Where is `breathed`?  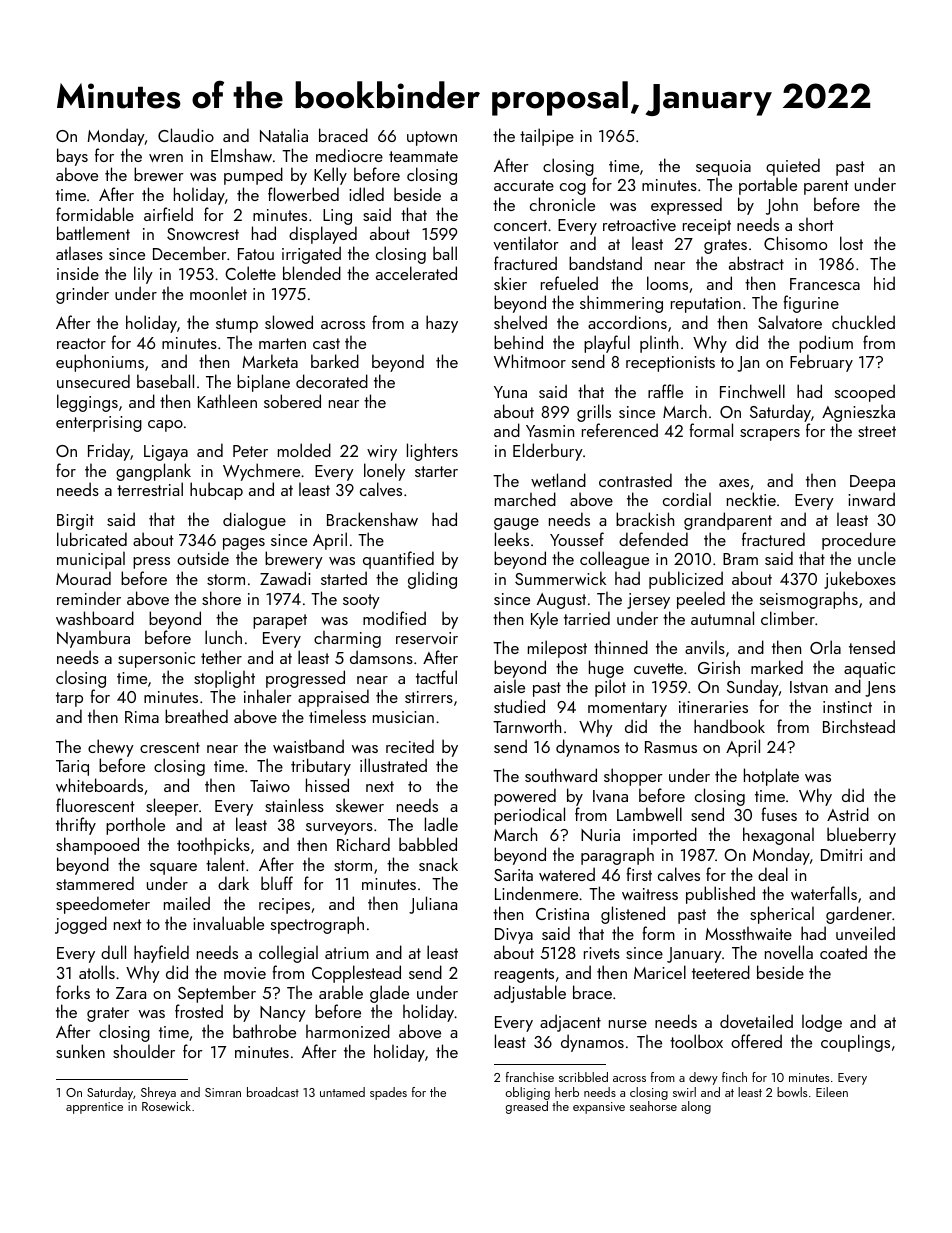 breathed is located at coordinates (196, 716).
